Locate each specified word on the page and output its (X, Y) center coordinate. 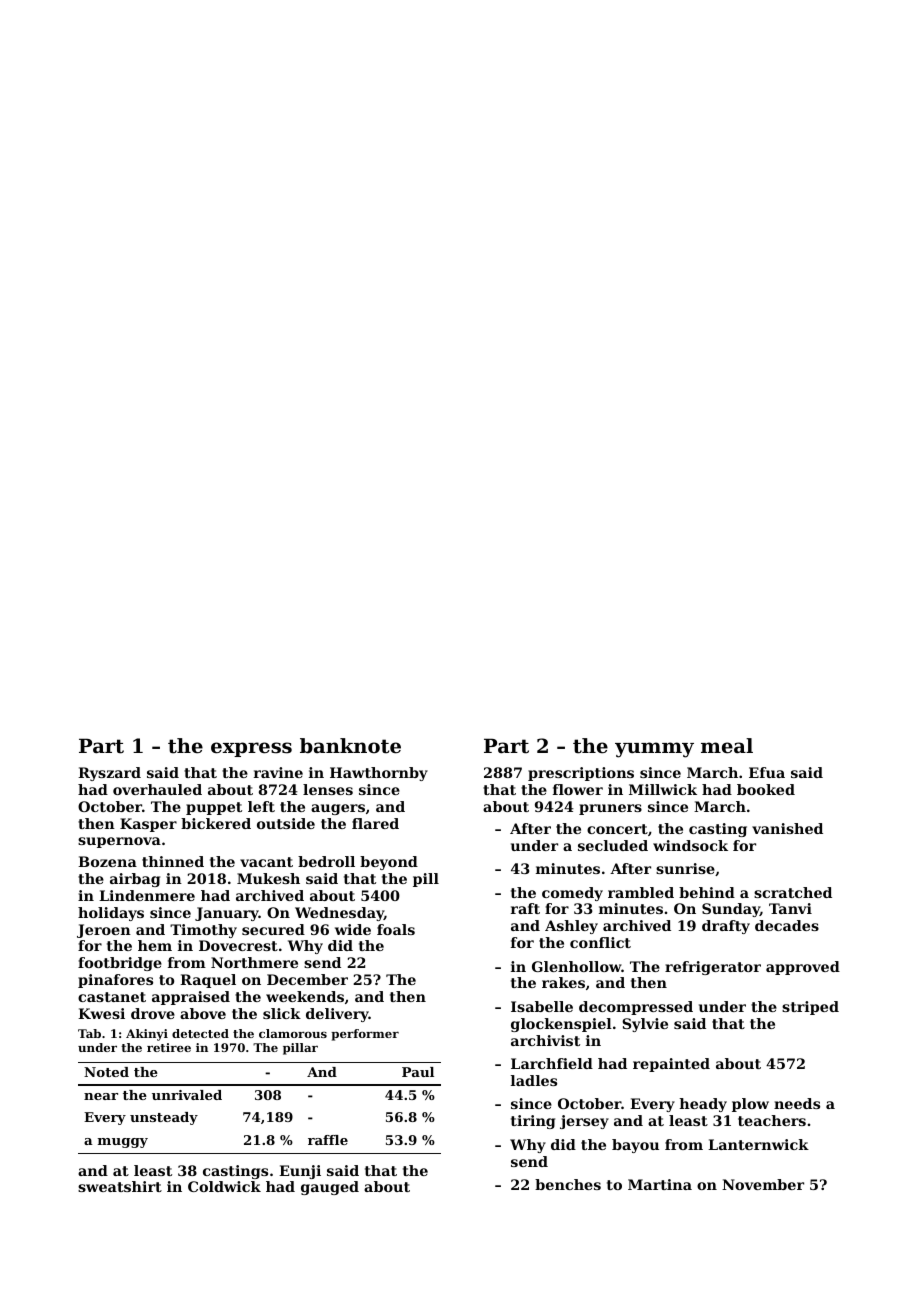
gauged (330, 1188)
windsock (690, 845)
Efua (767, 772)
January (227, 914)
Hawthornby (379, 774)
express (251, 749)
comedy (572, 894)
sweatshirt (120, 1186)
